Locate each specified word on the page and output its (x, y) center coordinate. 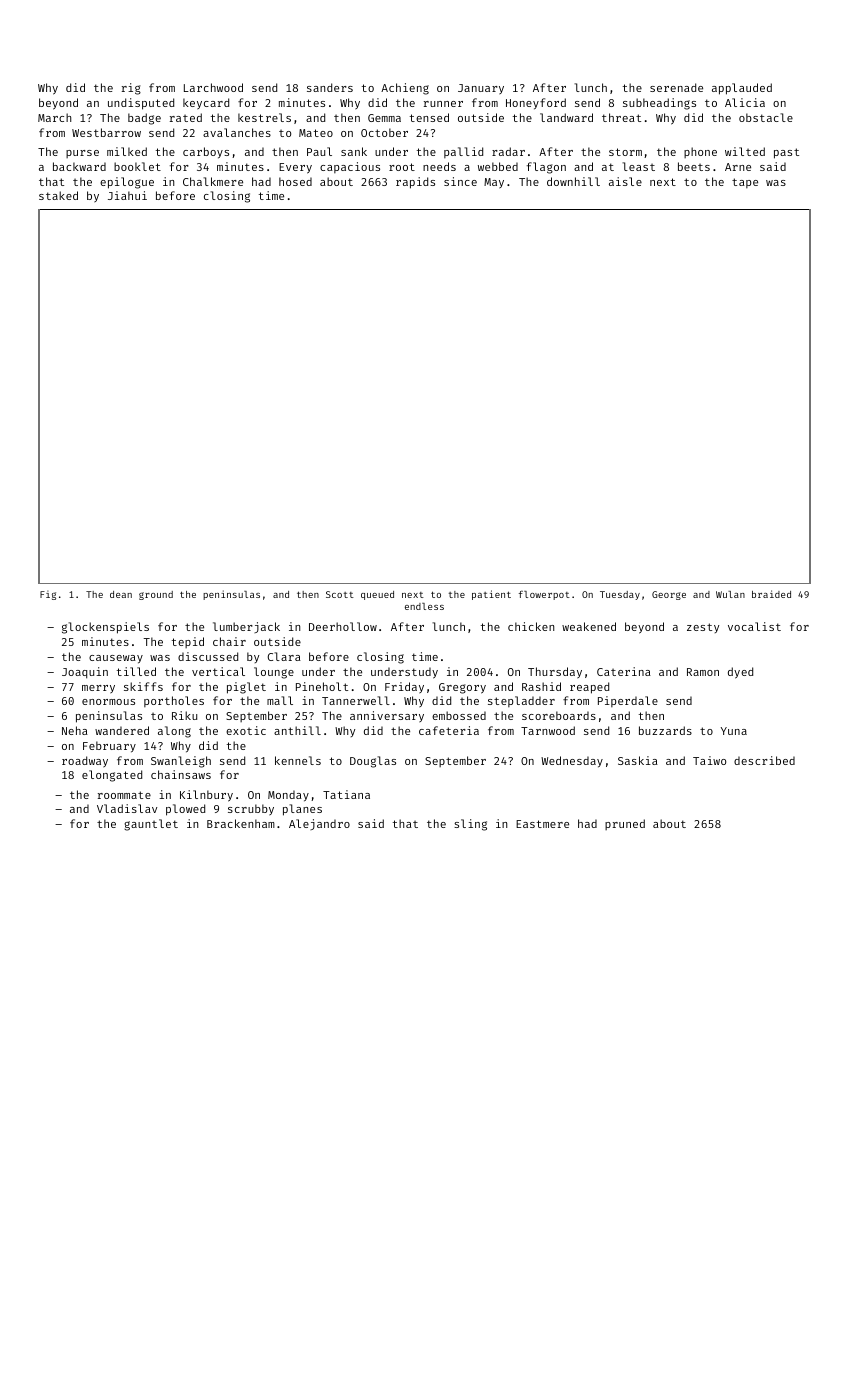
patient (491, 595)
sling (470, 825)
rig (131, 89)
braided (771, 594)
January (481, 89)
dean (121, 594)
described (764, 760)
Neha (75, 730)
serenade (676, 87)
